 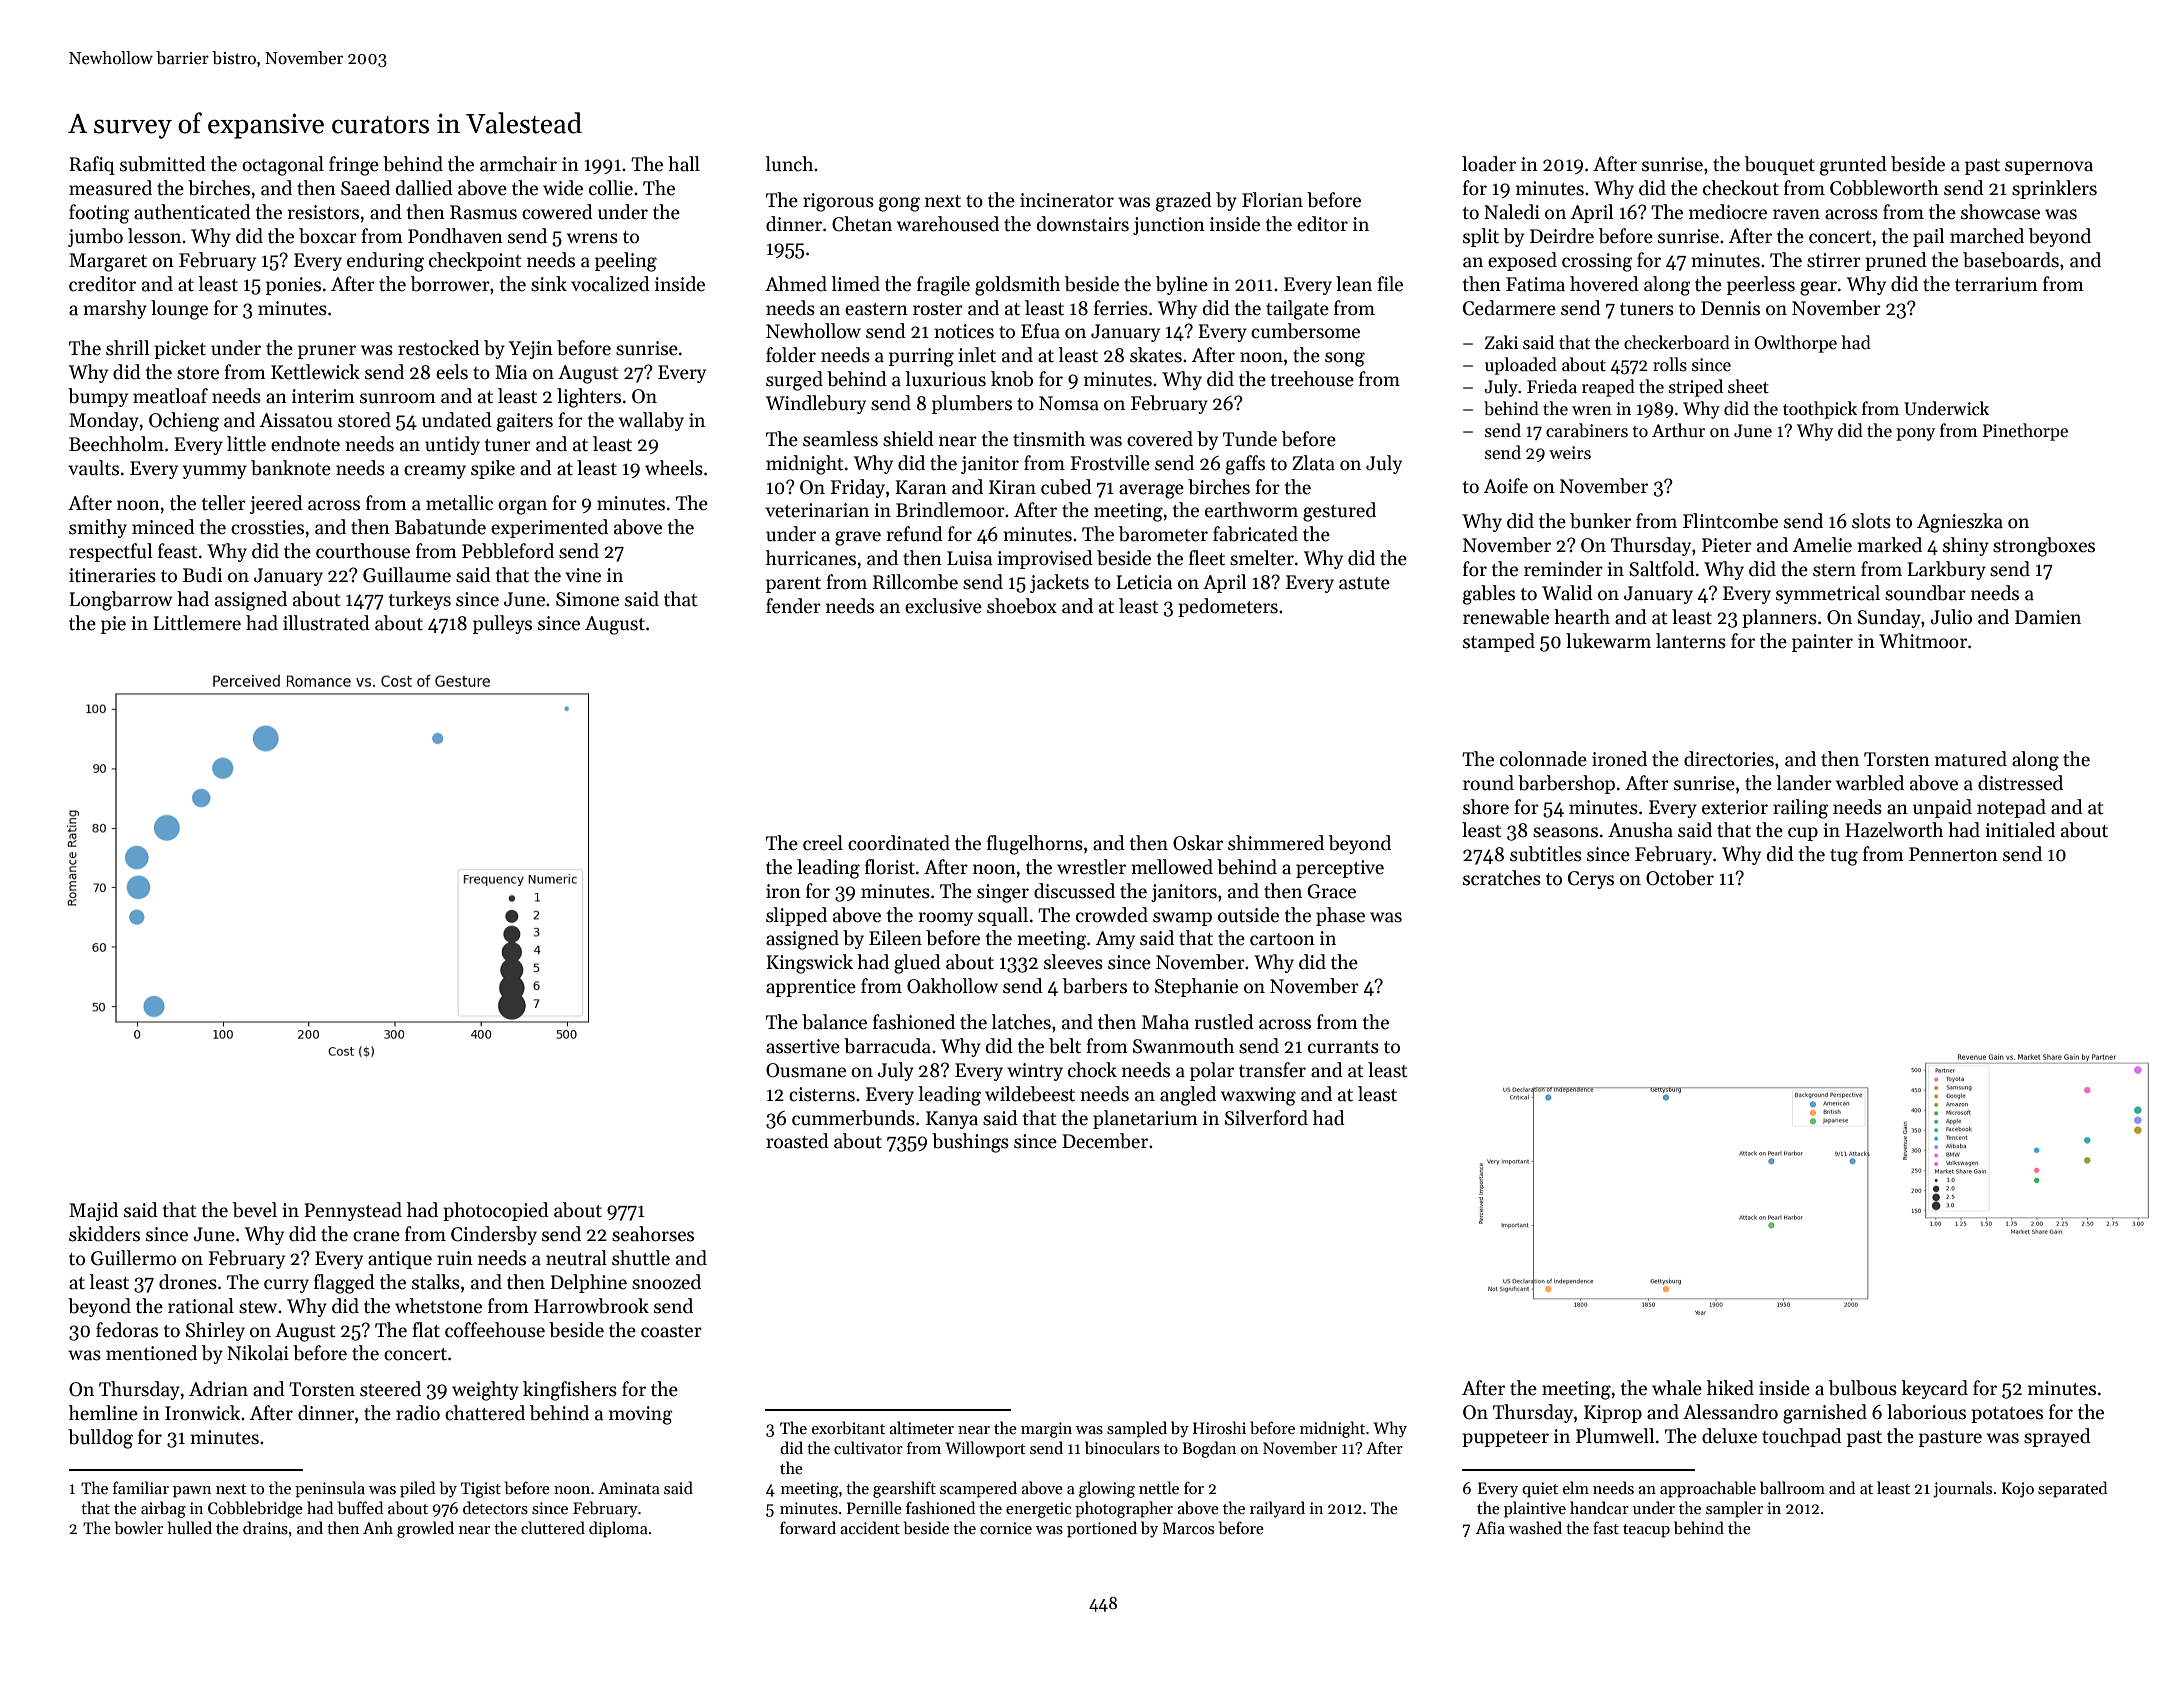 What do you see at coordinates (2054, 189) in the screenshot?
I see `sprinklers` at bounding box center [2054, 189].
